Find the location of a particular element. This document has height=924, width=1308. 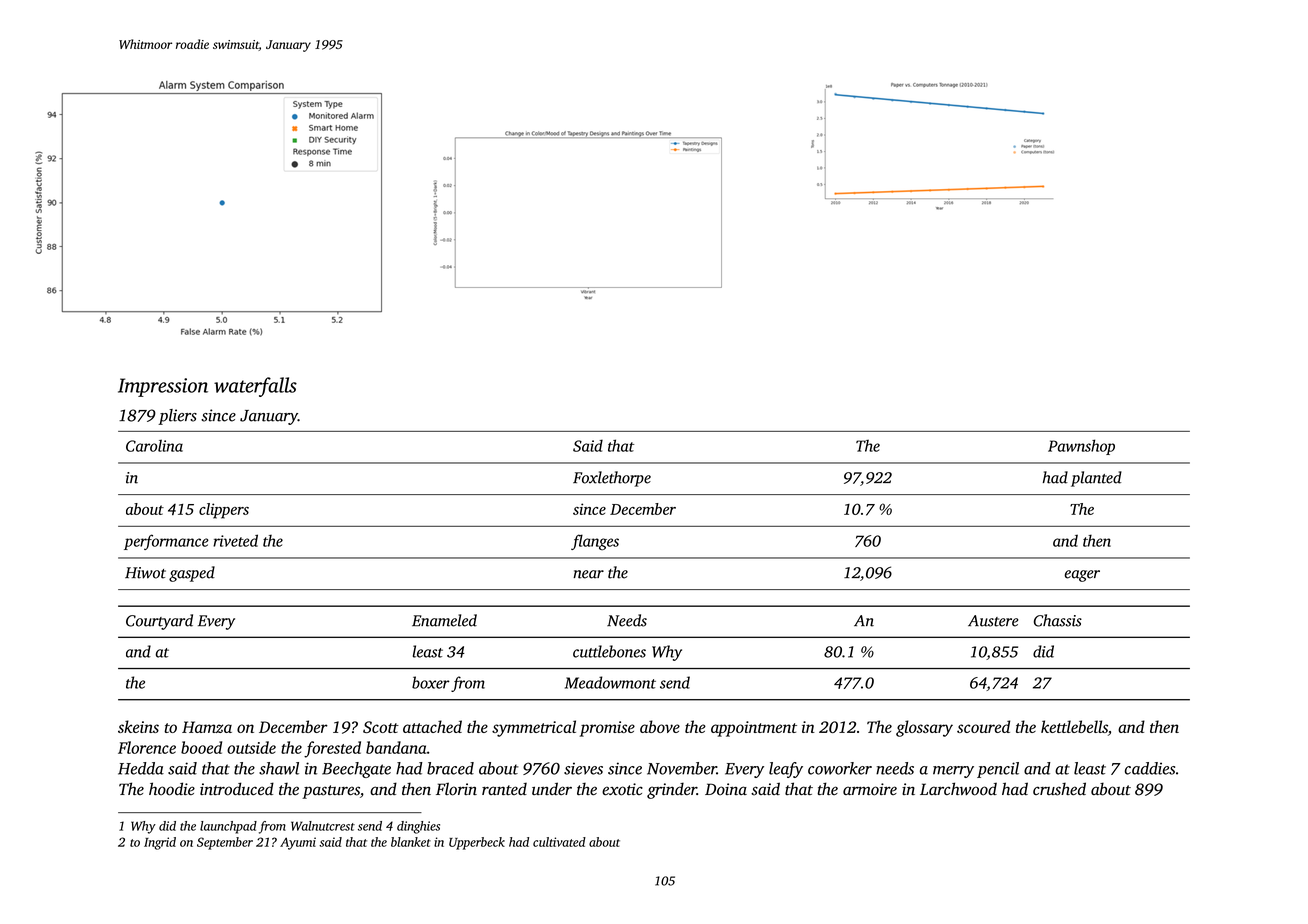

hoodie is located at coordinates (172, 789).
